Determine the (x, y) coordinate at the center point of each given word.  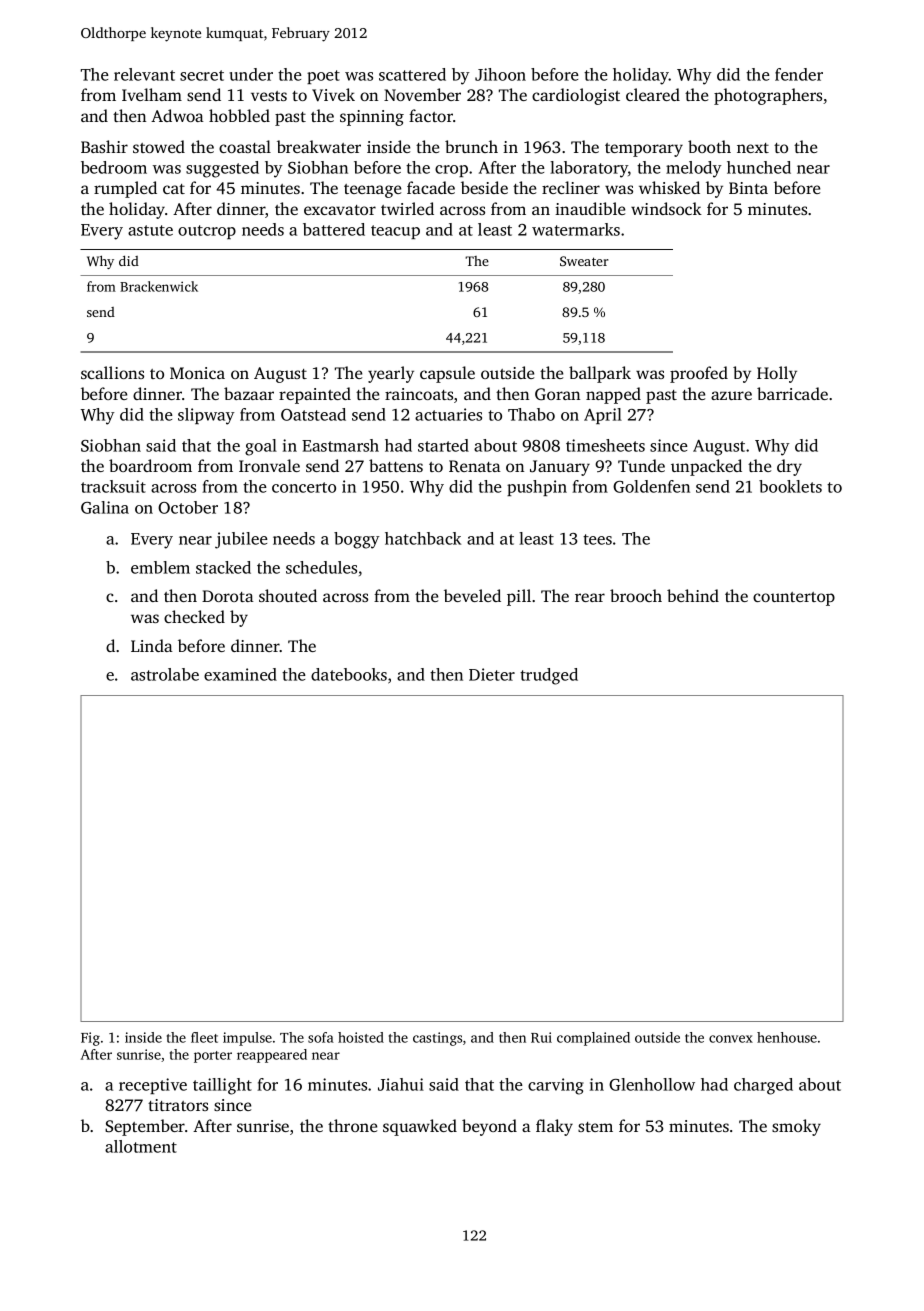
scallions (112, 372)
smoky (796, 1127)
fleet (204, 1037)
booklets (790, 486)
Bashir (104, 146)
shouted (288, 595)
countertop (794, 599)
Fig (90, 1039)
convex (731, 1039)
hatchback (423, 538)
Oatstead (313, 414)
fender (799, 74)
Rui (541, 1037)
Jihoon (500, 74)
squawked (420, 1127)
